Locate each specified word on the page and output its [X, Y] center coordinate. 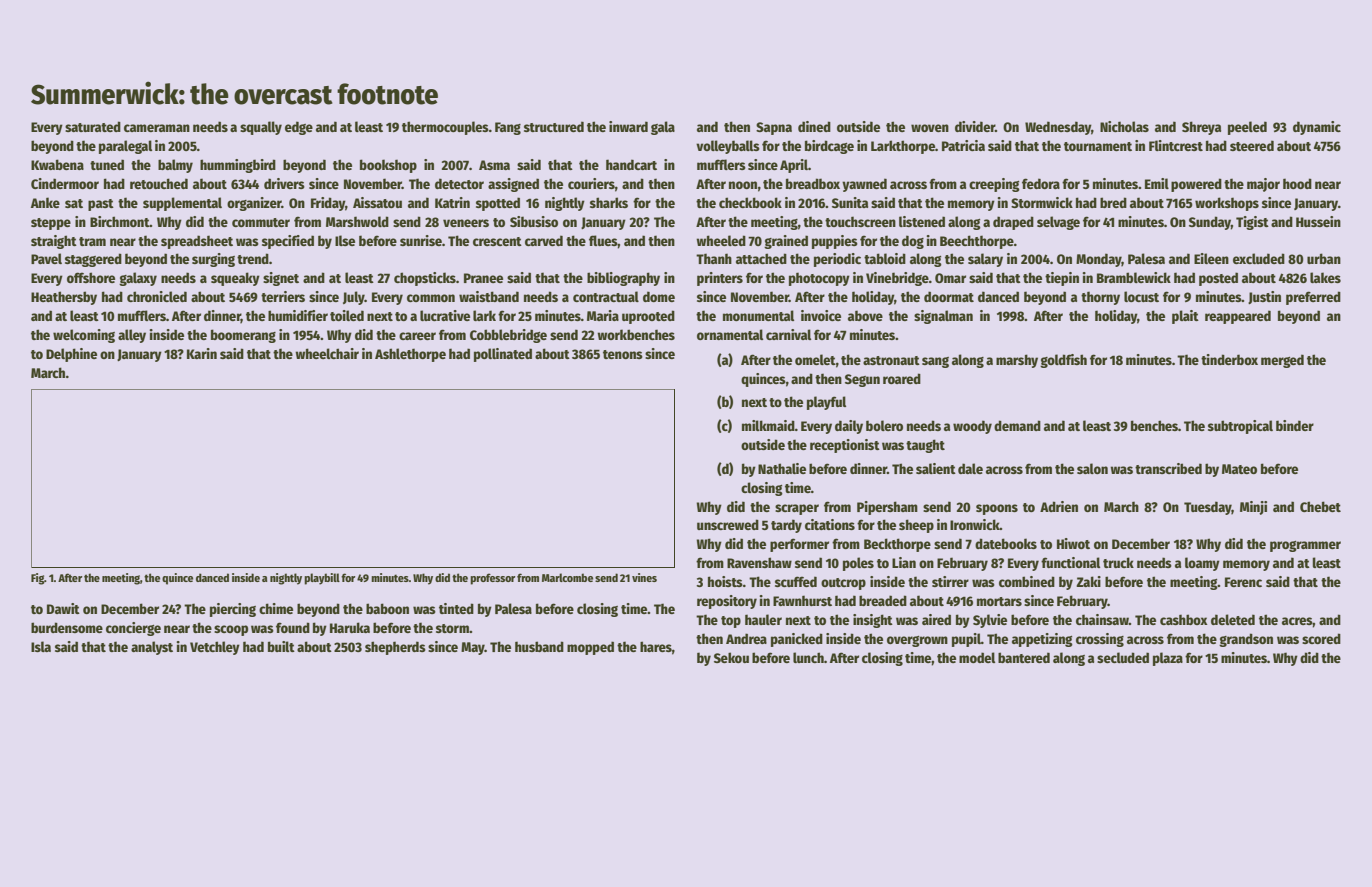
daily [849, 427]
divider [975, 126]
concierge [133, 629]
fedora [1041, 183]
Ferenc [1243, 582]
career [417, 336]
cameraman [157, 128]
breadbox [813, 183]
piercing [233, 610]
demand [1017, 425]
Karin [202, 353]
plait [1185, 317]
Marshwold [357, 221]
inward [628, 126]
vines [644, 577]
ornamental [730, 334]
